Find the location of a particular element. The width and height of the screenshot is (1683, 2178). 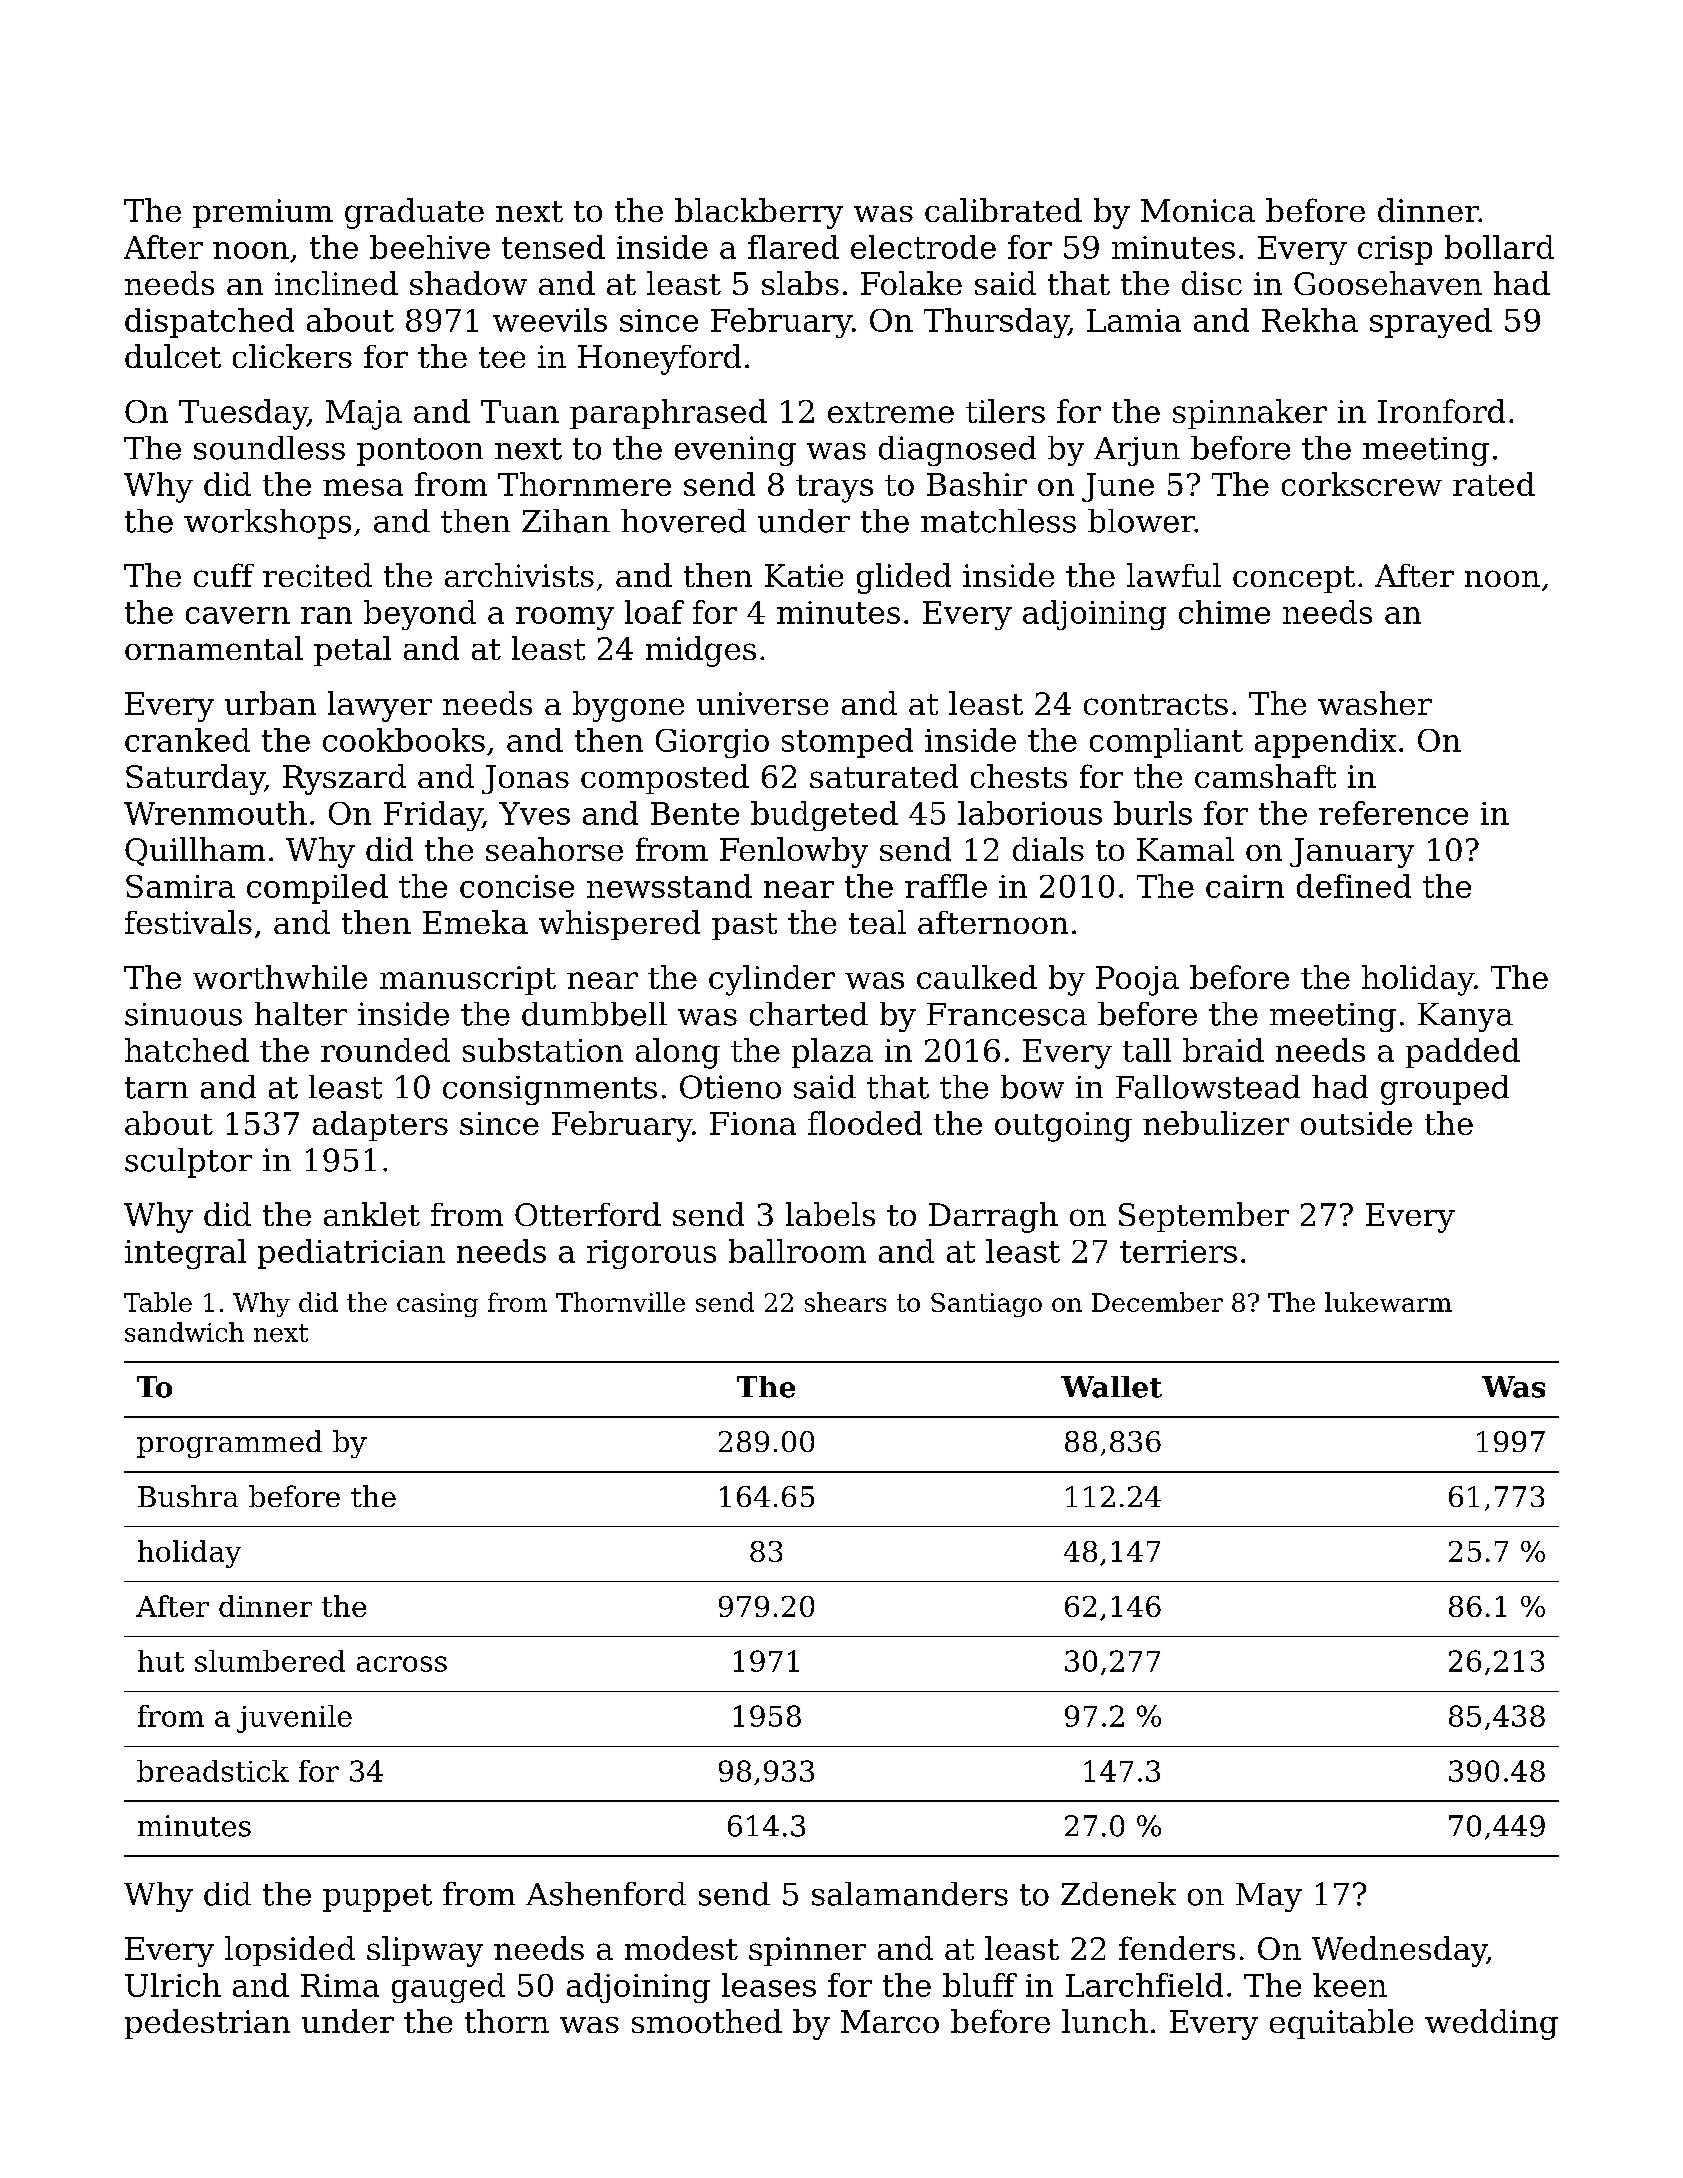

Wallet is located at coordinates (1111, 1387).
